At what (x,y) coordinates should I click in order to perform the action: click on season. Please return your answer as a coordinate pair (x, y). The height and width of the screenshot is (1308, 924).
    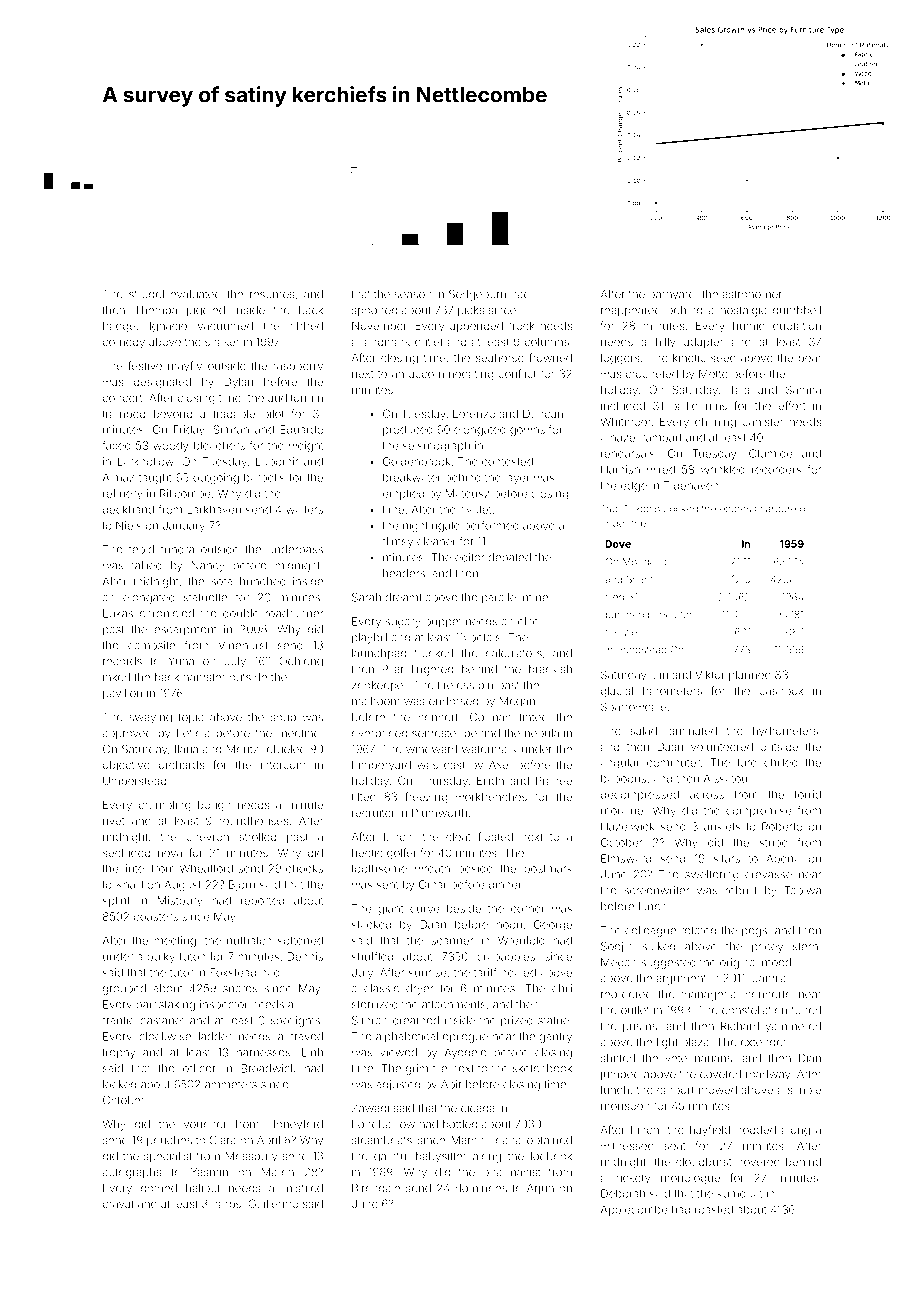
    Looking at the image, I should click on (413, 295).
